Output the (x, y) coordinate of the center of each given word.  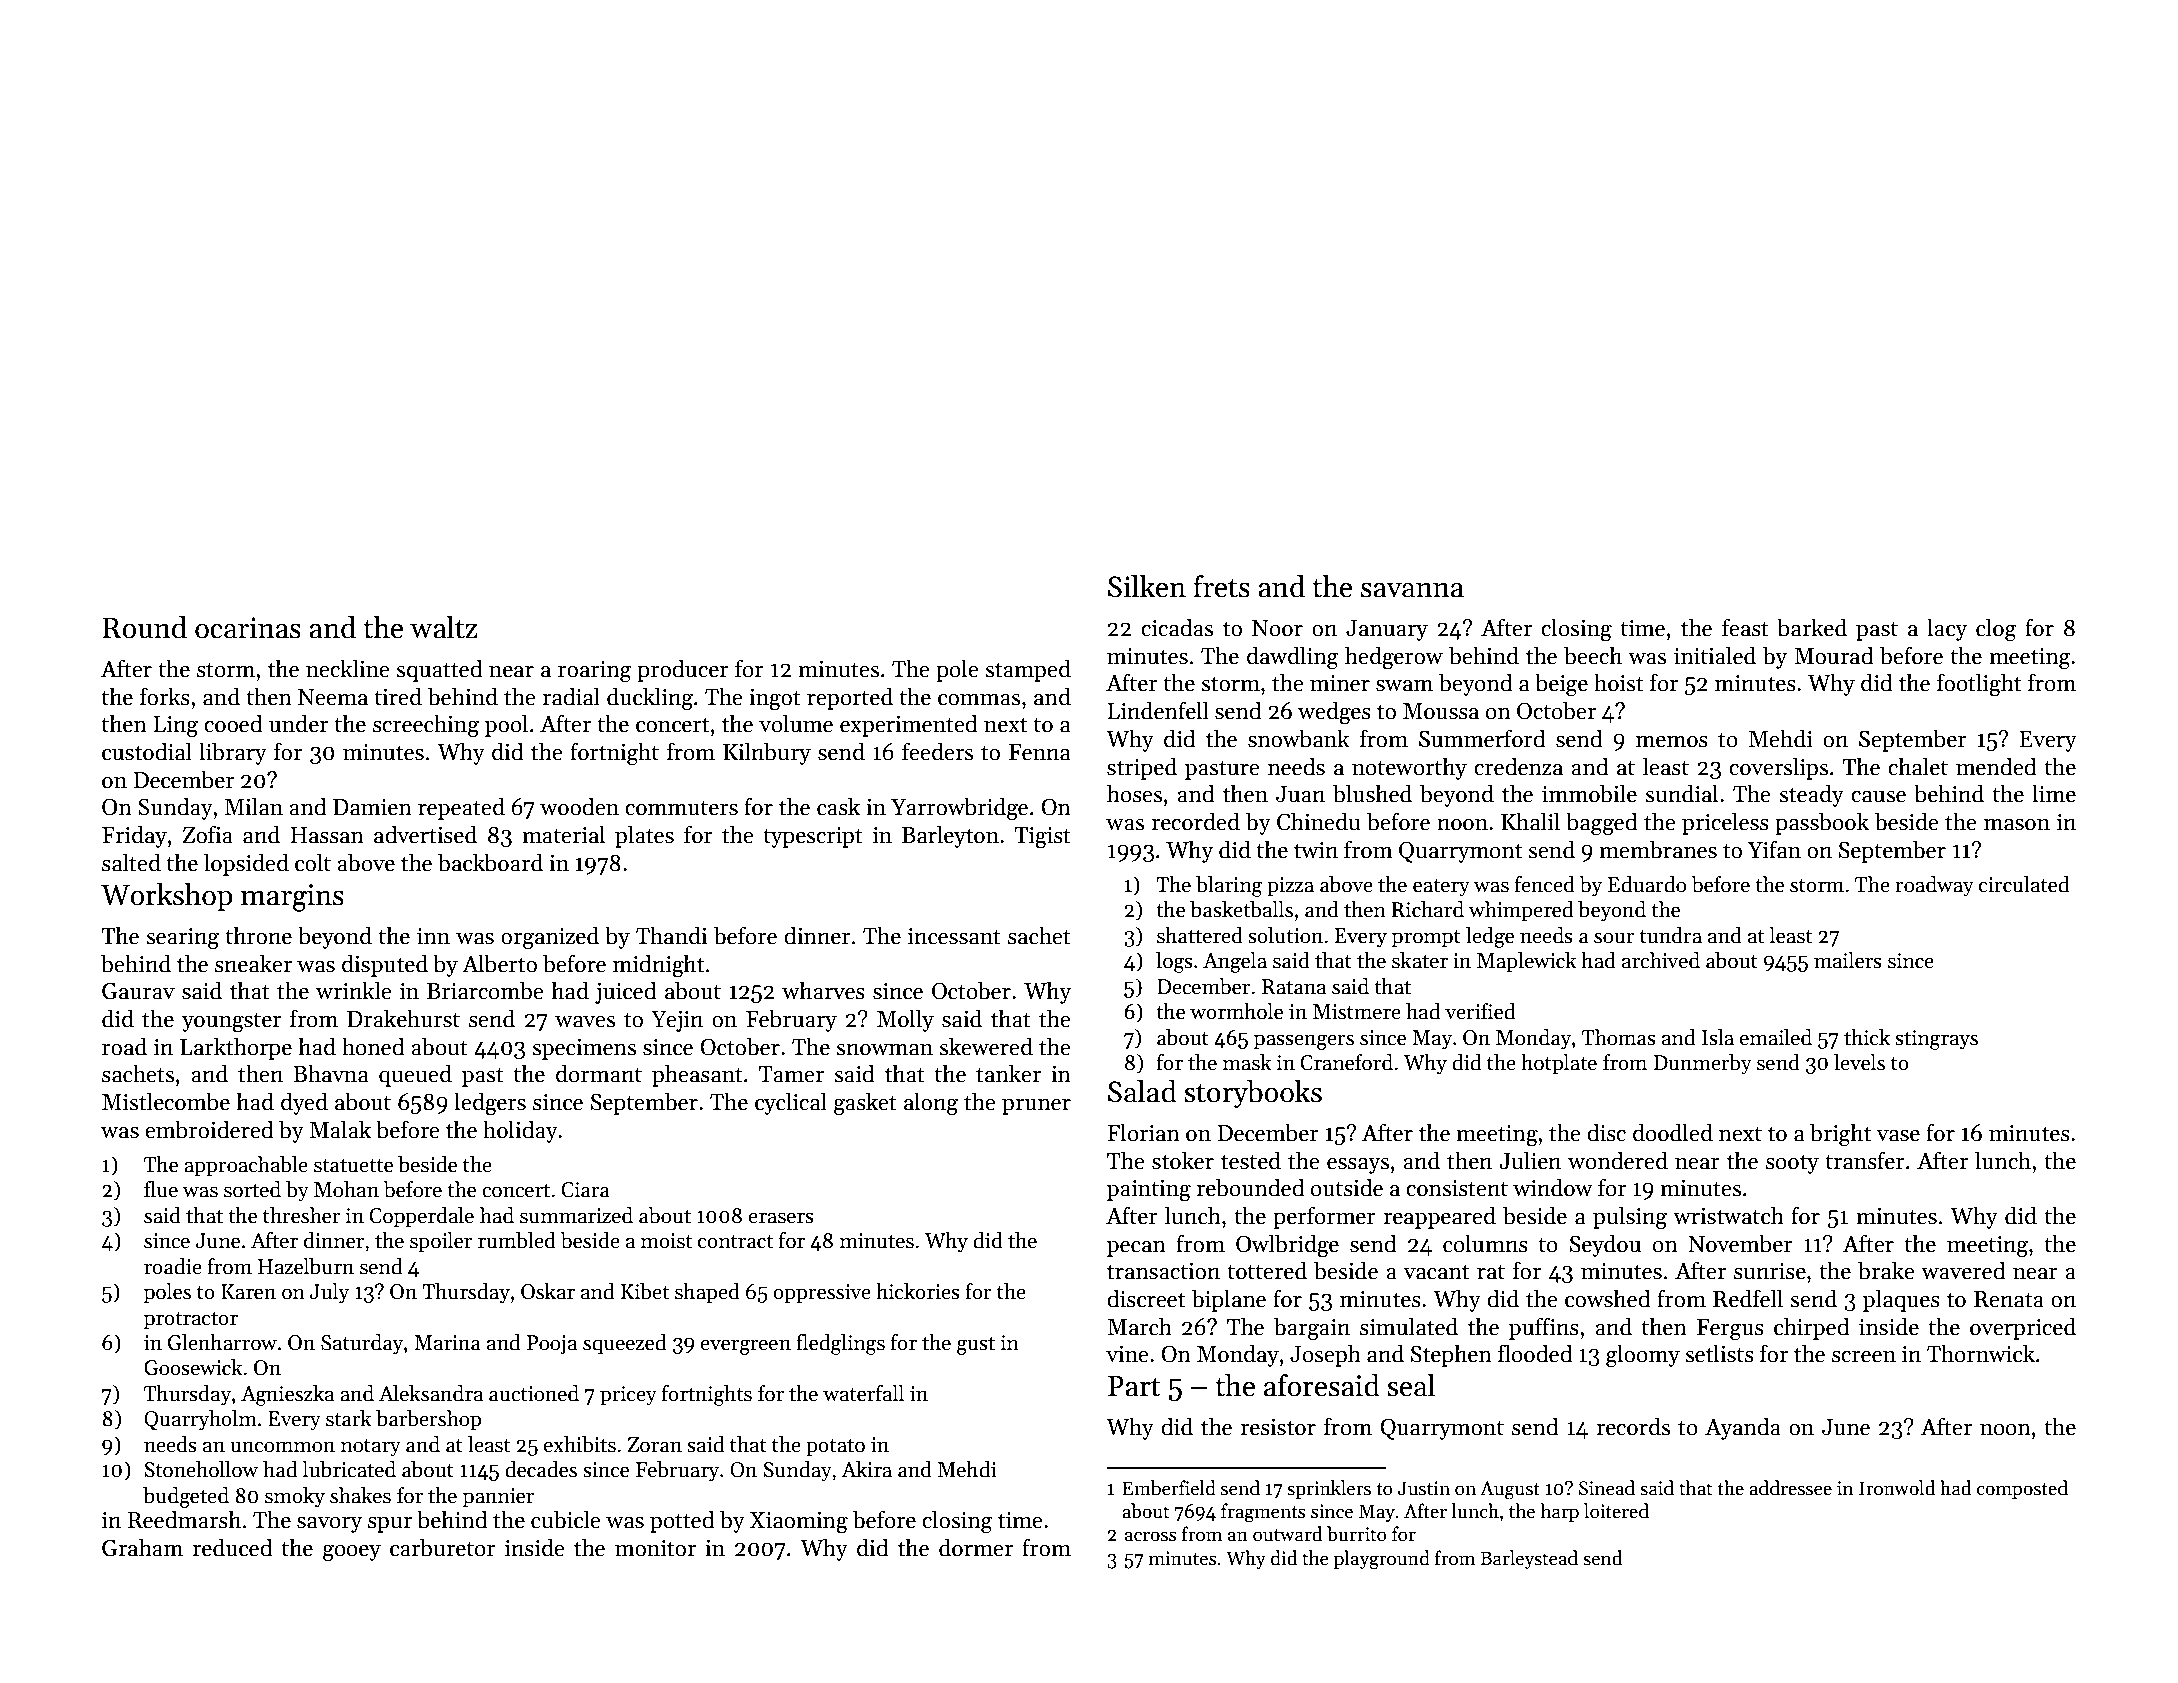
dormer (976, 1547)
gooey (352, 1553)
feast (1745, 627)
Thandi (671, 935)
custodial (147, 751)
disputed (385, 965)
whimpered (1521, 911)
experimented (909, 725)
